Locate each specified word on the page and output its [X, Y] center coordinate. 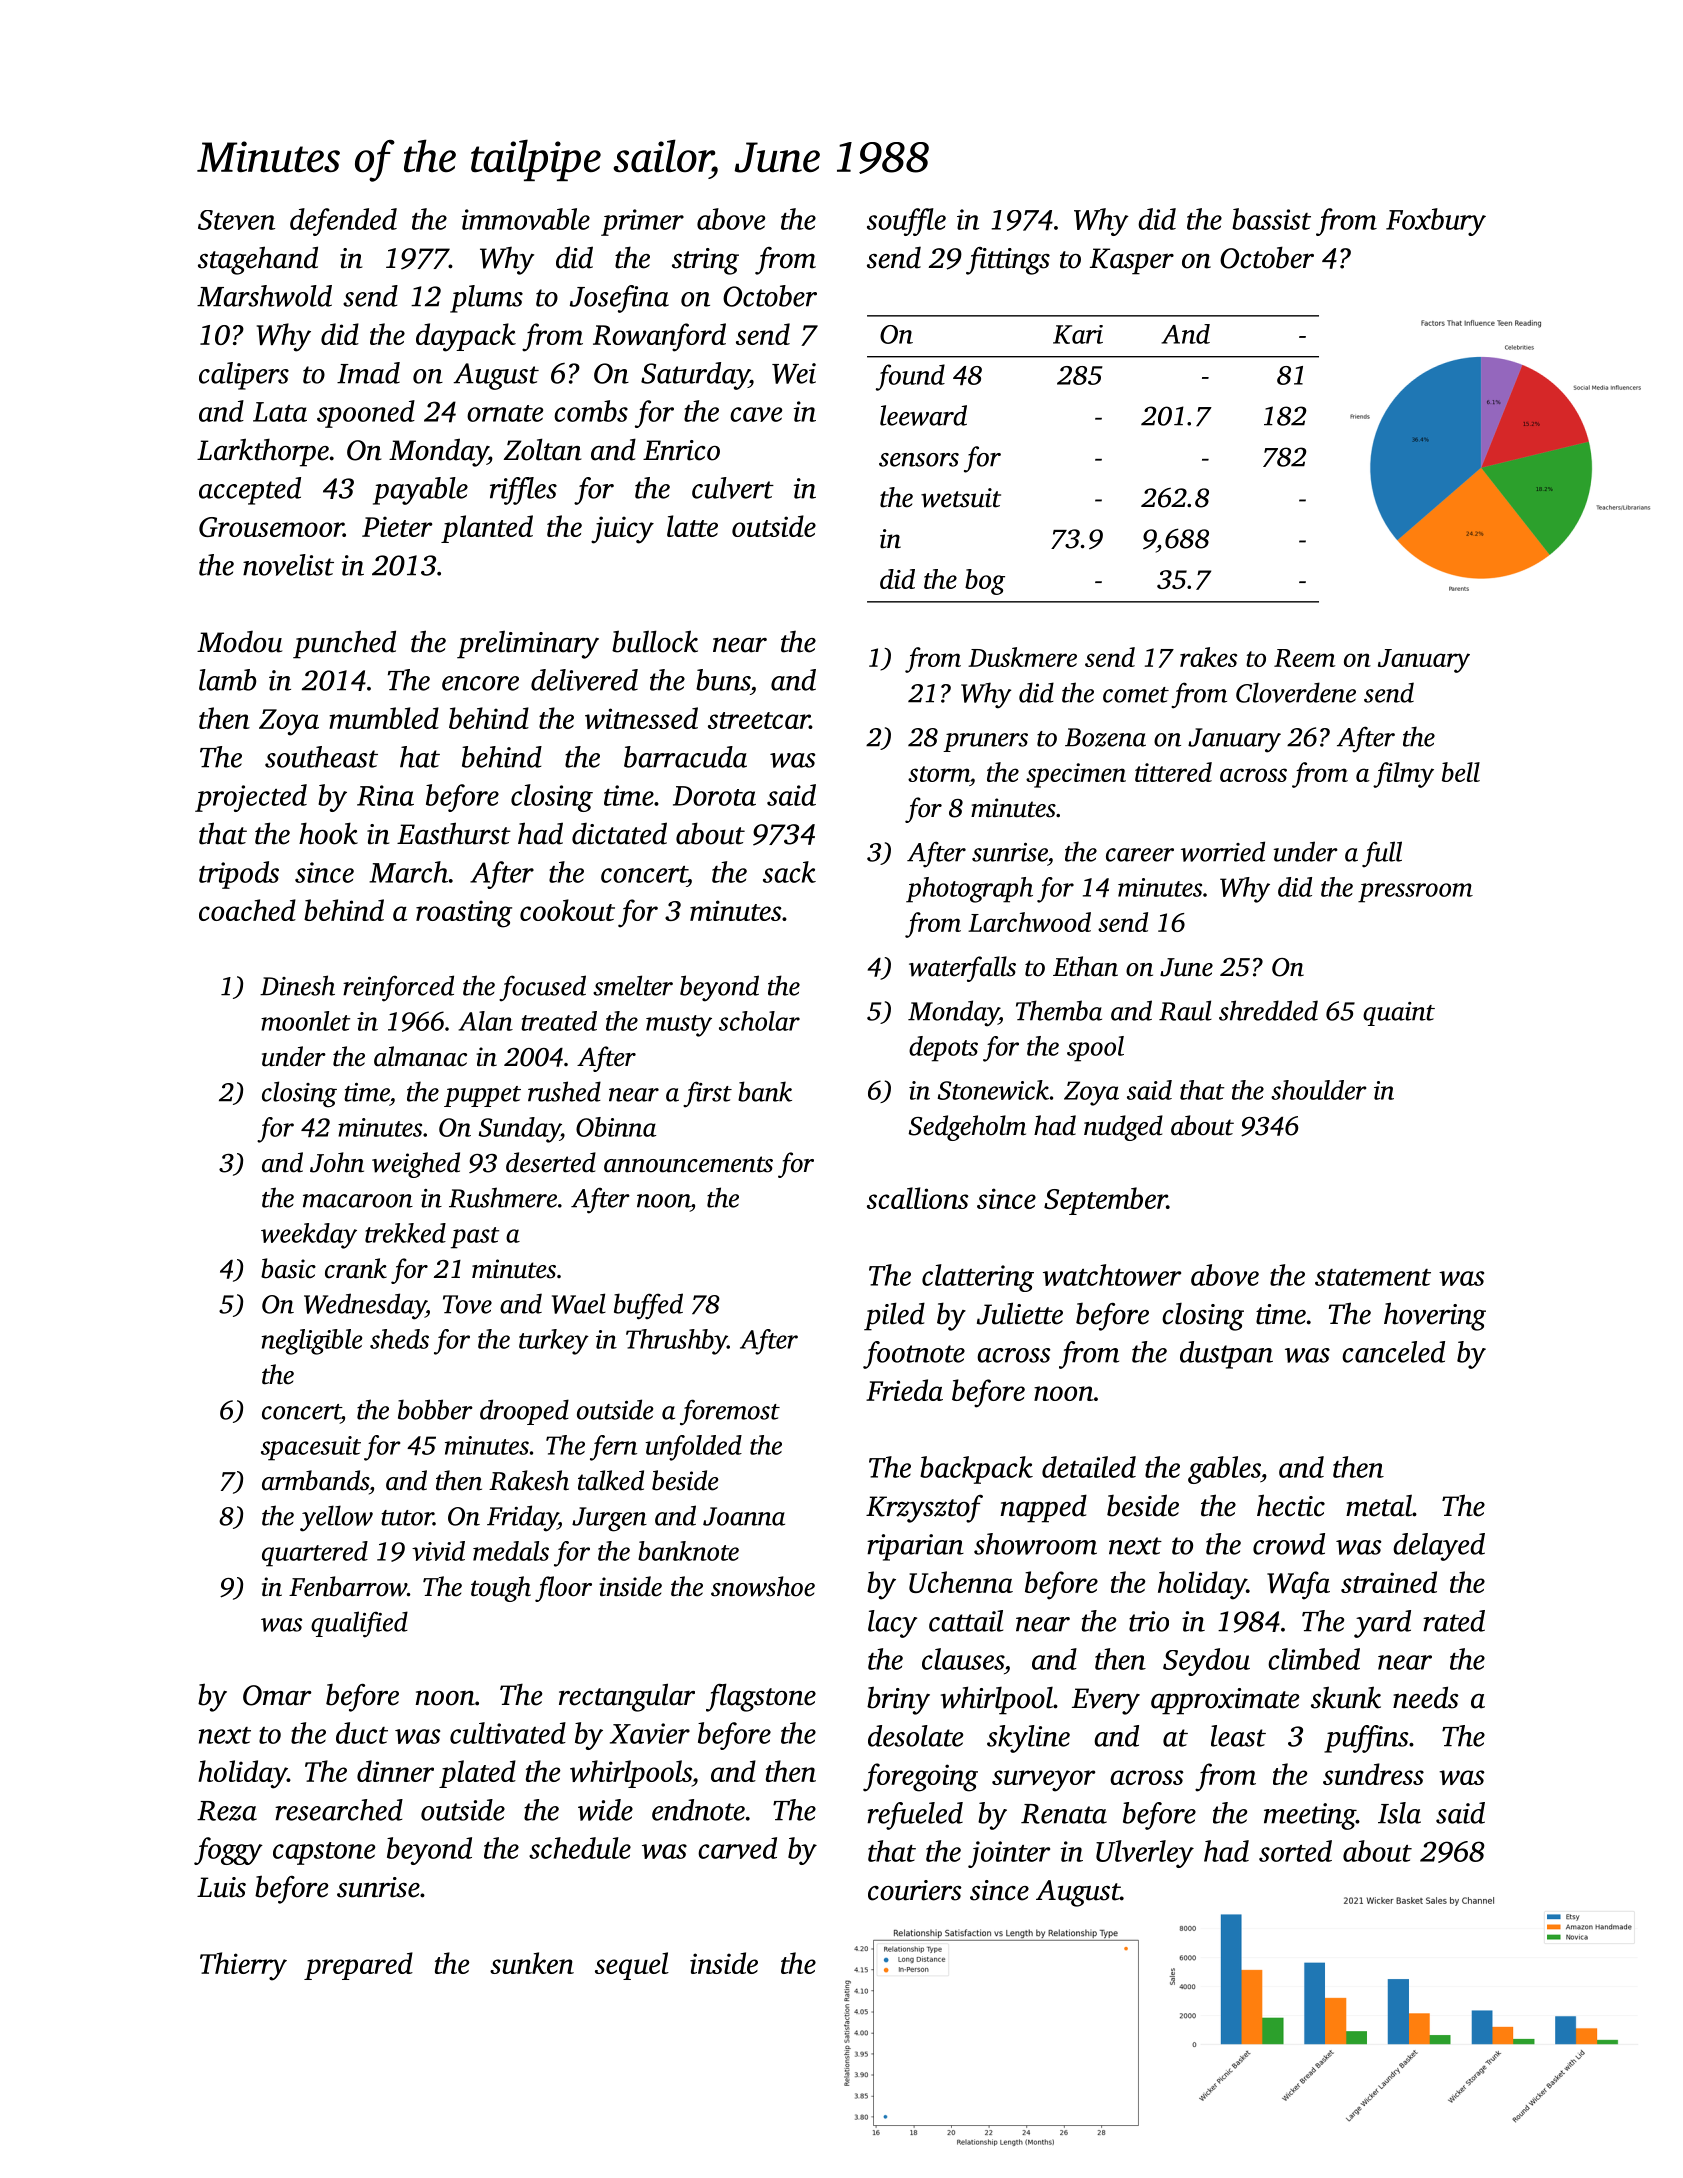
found [910, 377]
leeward [923, 415]
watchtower [1112, 1275]
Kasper [1132, 261]
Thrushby [676, 1342]
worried [1223, 851]
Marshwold [264, 296]
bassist [1271, 219]
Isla [1399, 1813]
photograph [969, 890]
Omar [277, 1695]
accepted [250, 491]
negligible [312, 1342]
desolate [915, 1736]
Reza [227, 1811]
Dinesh [297, 985]
